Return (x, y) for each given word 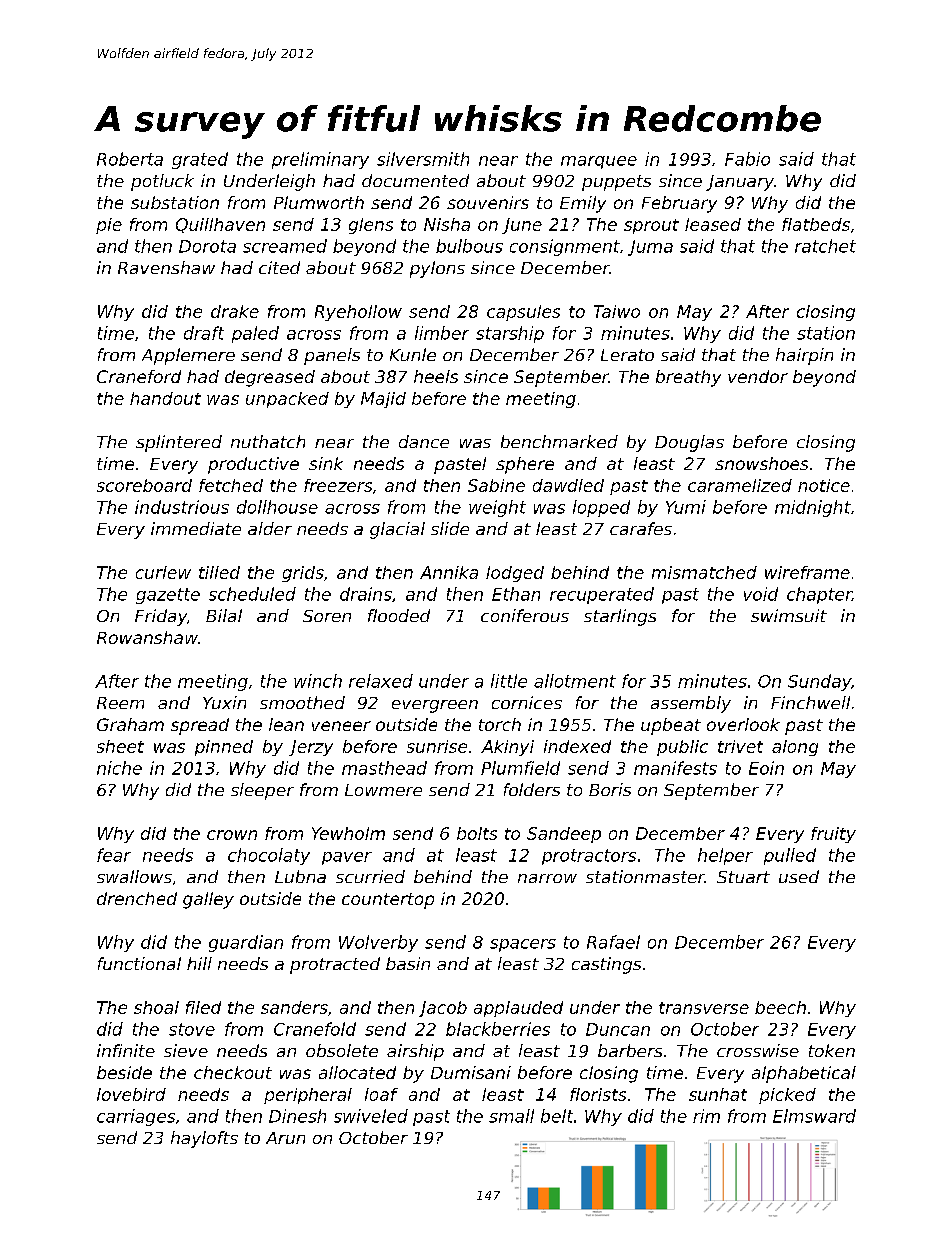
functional (139, 963)
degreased (270, 378)
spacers (523, 945)
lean (286, 724)
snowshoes (761, 463)
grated (200, 160)
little (509, 681)
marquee (599, 162)
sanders (294, 1007)
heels (436, 376)
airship (415, 1052)
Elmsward (814, 1116)
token (832, 1050)
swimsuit (789, 615)
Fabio (747, 159)
